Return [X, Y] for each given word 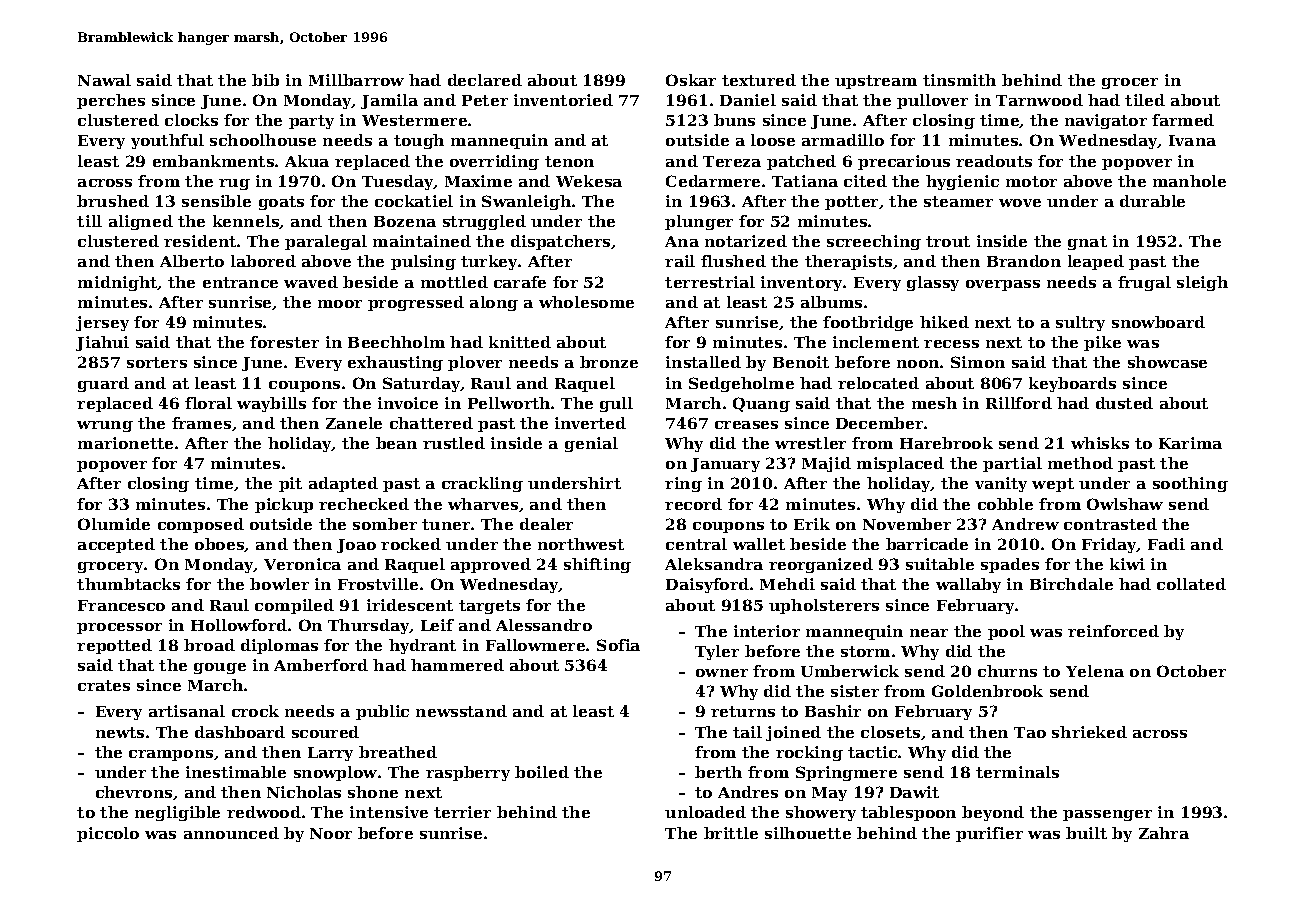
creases [746, 425]
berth [718, 772]
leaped [1096, 262]
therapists [848, 262]
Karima [1190, 443]
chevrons [134, 792]
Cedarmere [713, 181]
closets [890, 732]
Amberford [321, 665]
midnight [118, 283]
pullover [932, 101]
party [311, 122]
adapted [343, 484]
